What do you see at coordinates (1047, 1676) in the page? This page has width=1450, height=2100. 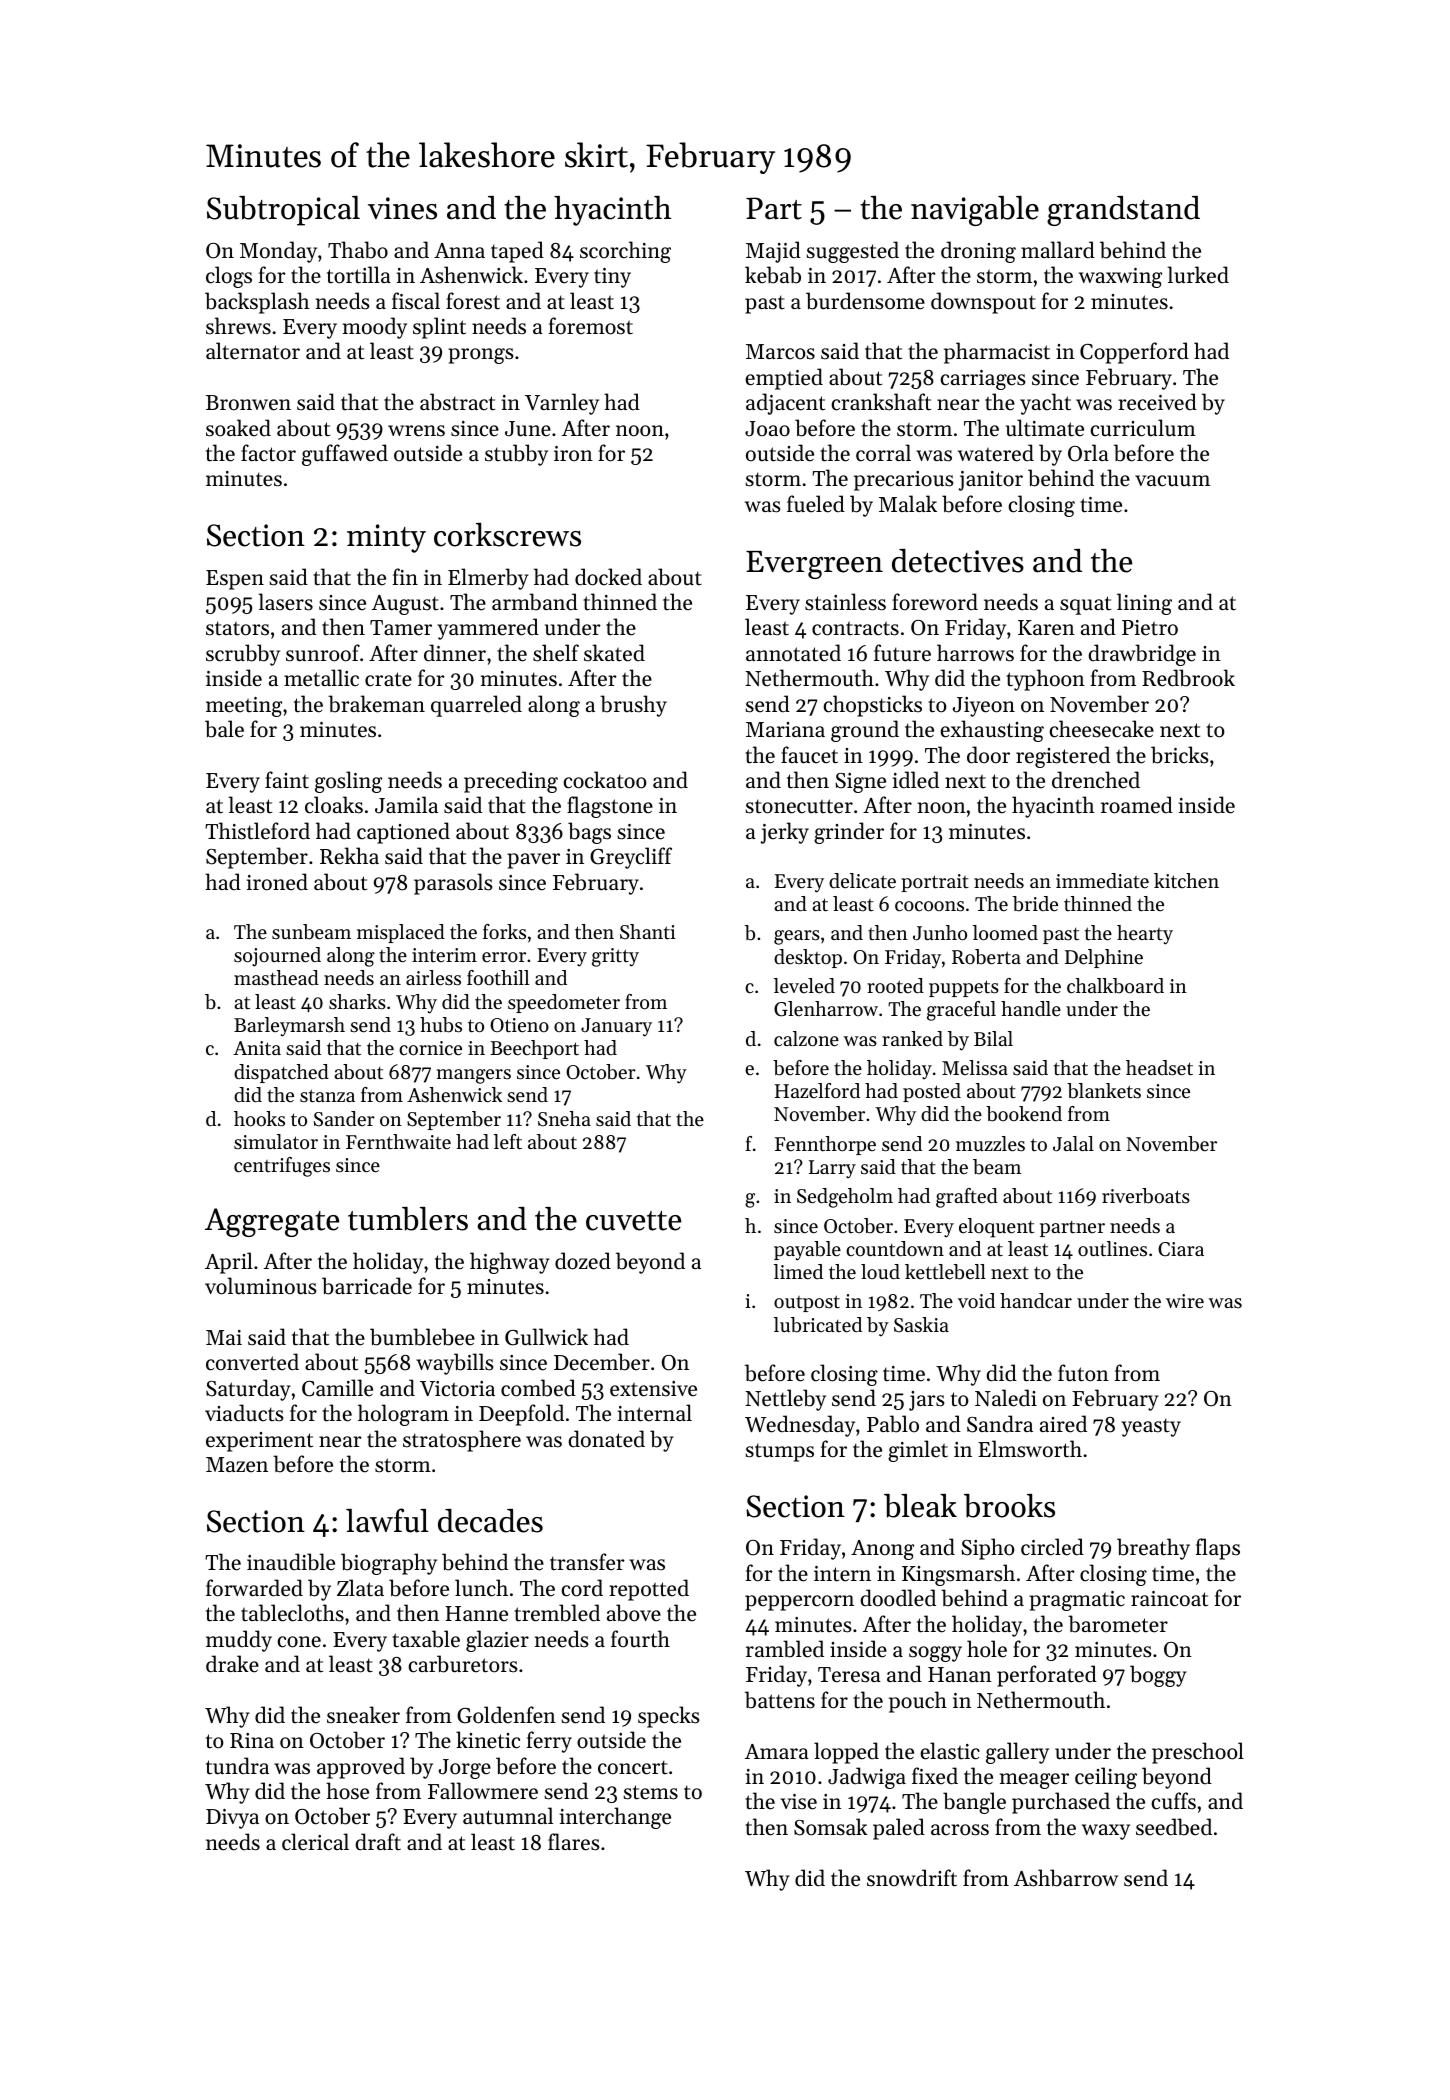 I see `perforated` at bounding box center [1047, 1676].
